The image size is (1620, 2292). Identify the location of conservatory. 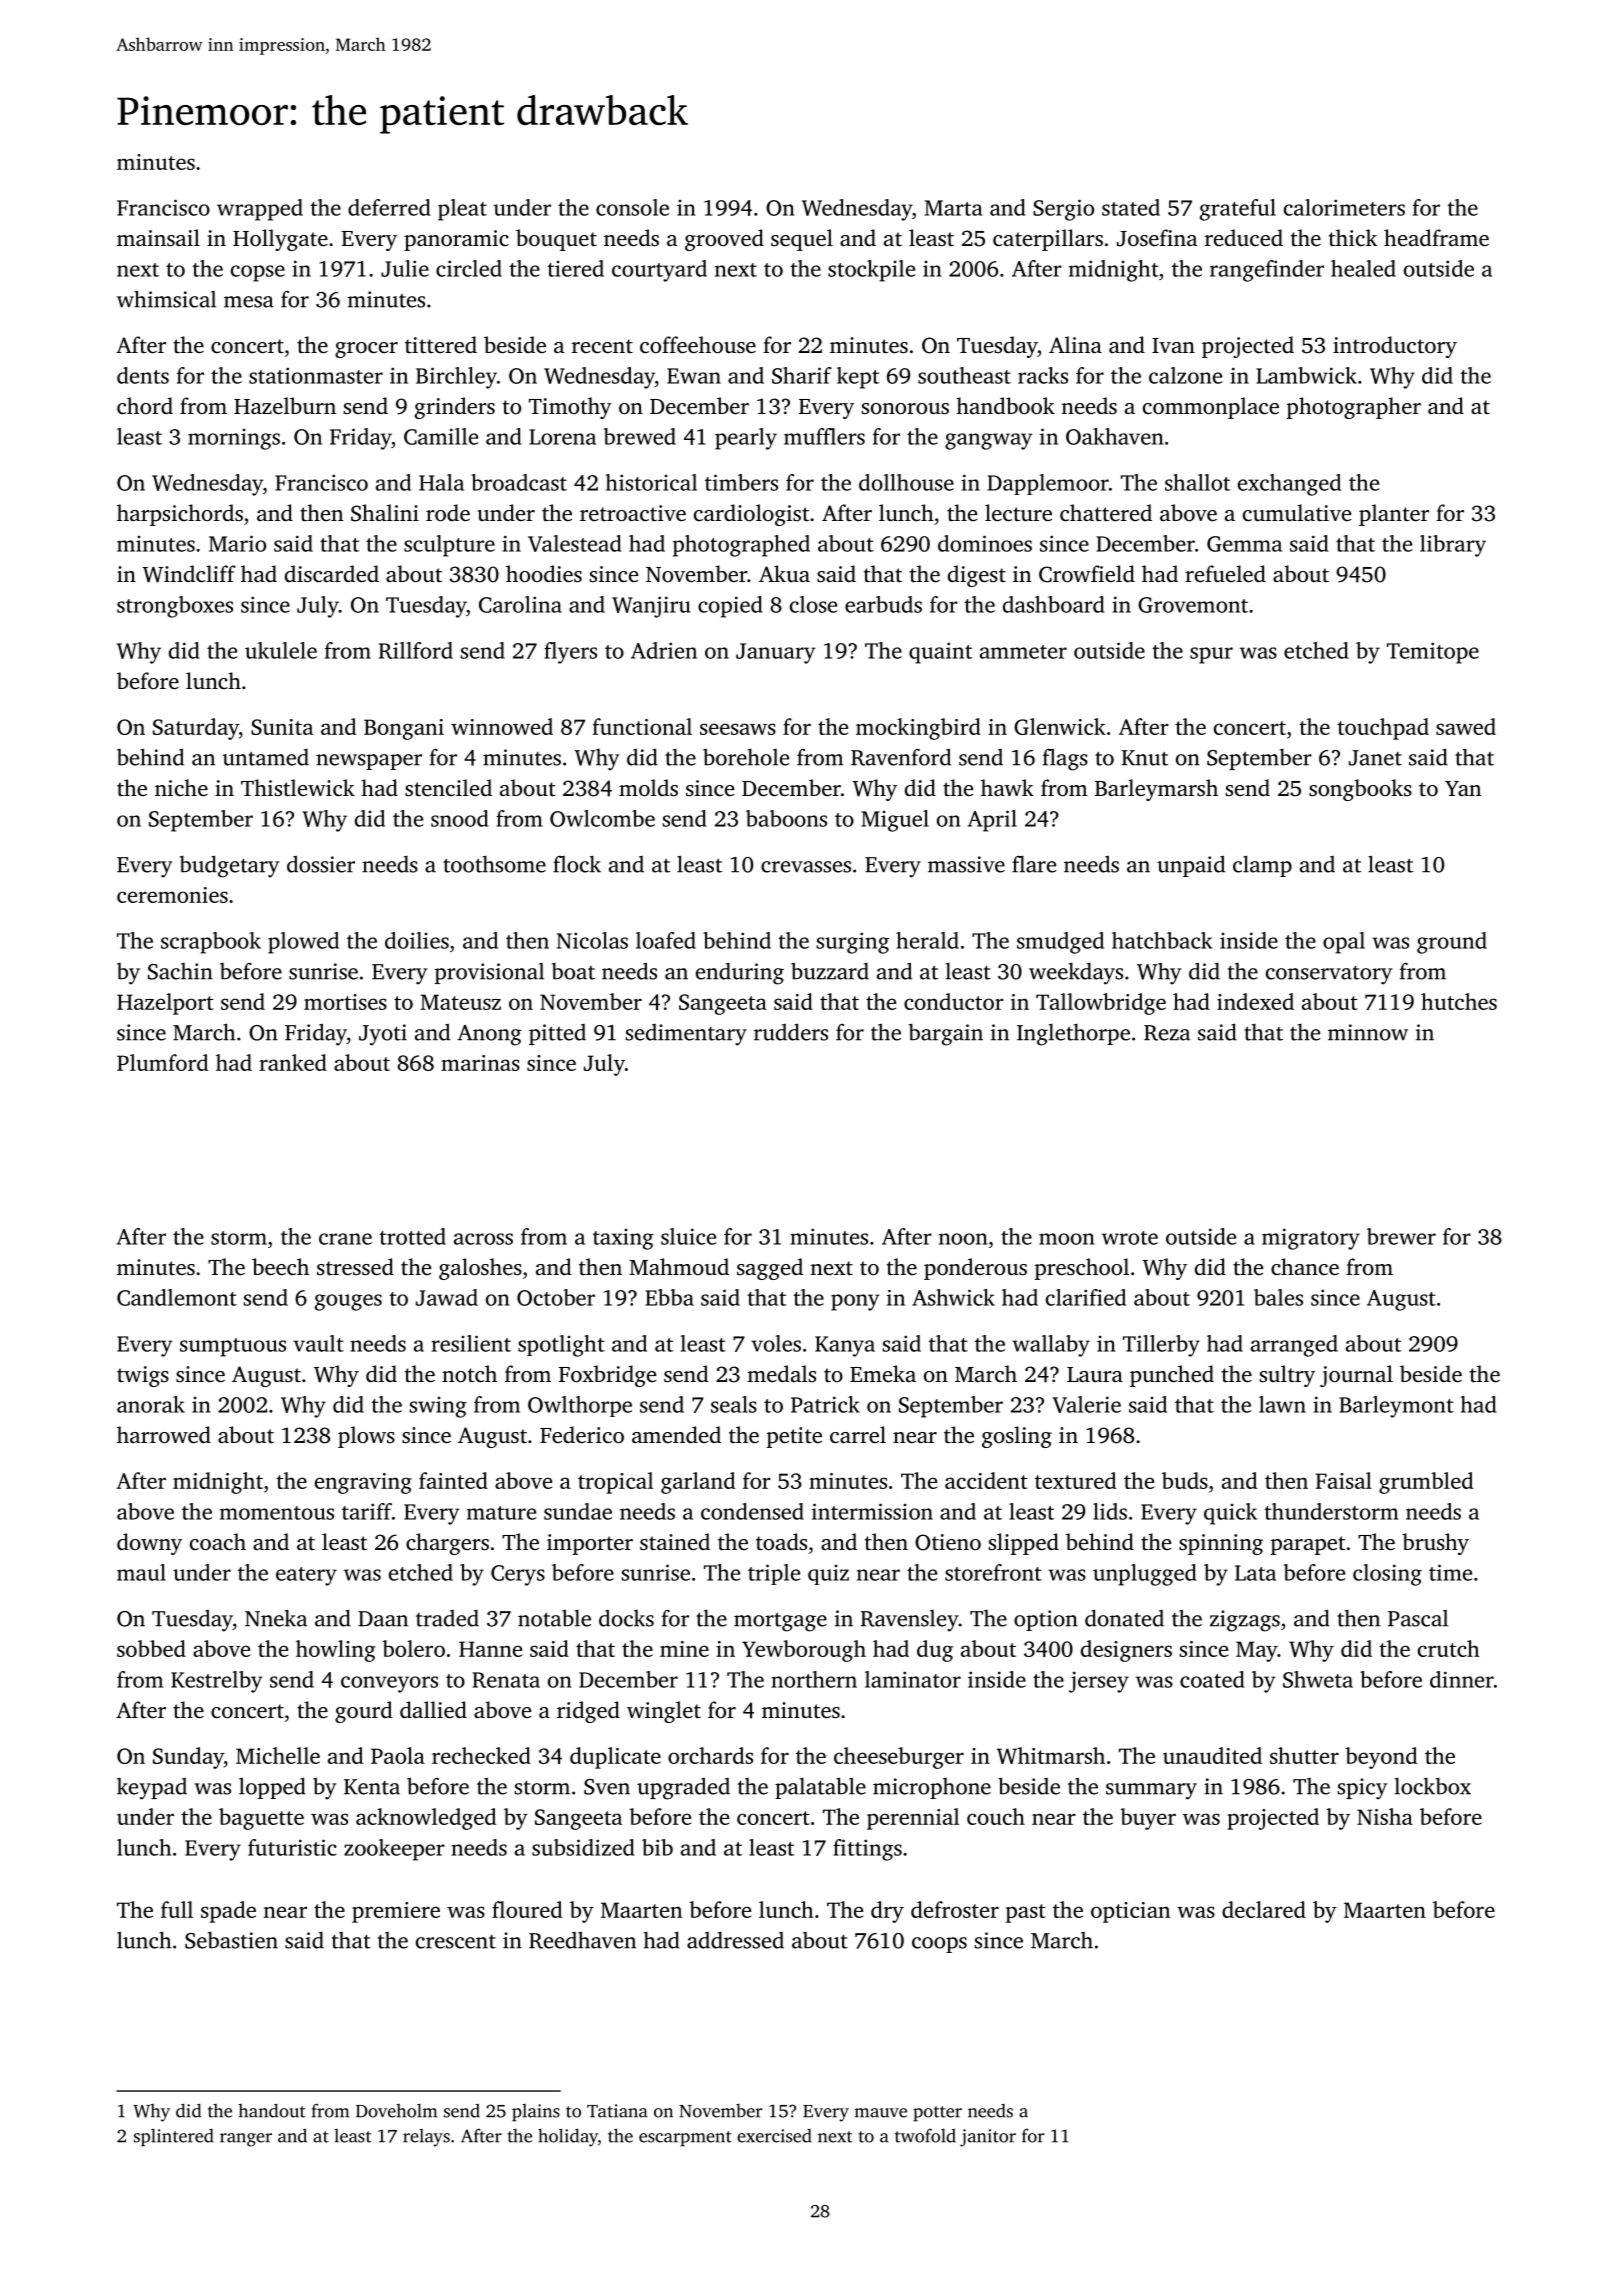
(1329, 975).
